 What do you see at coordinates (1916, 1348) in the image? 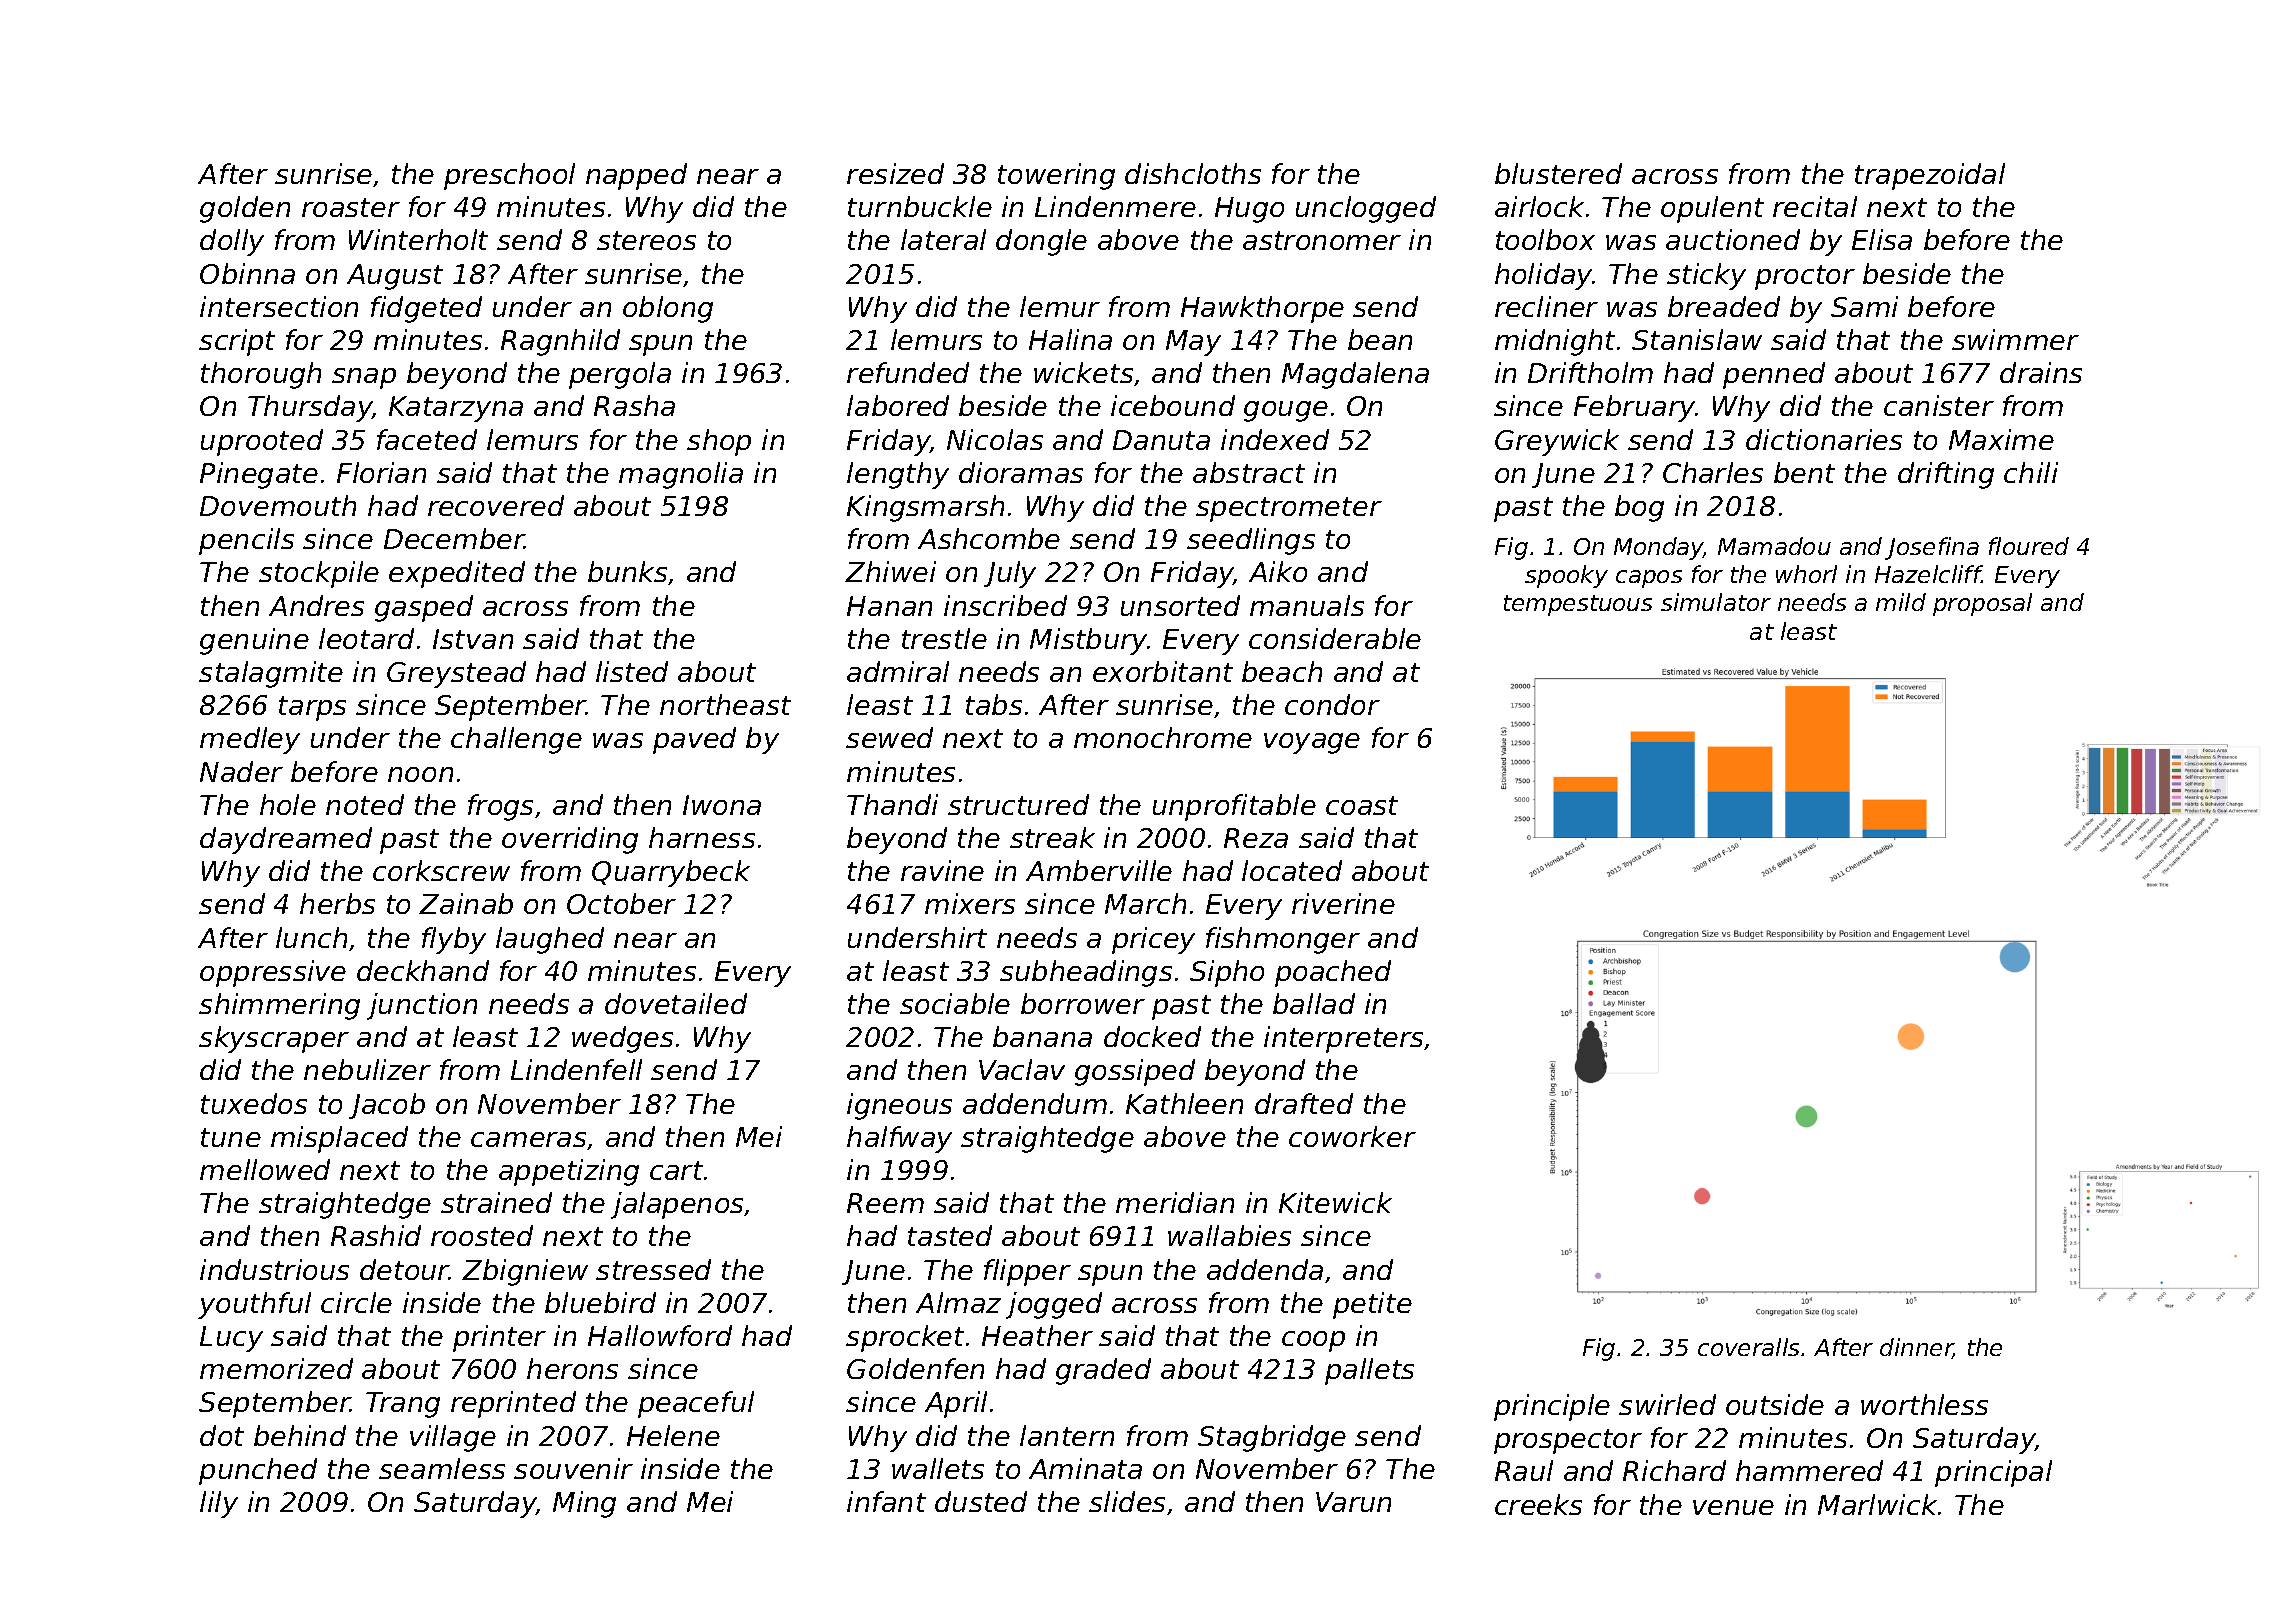
I see `dinner` at bounding box center [1916, 1348].
